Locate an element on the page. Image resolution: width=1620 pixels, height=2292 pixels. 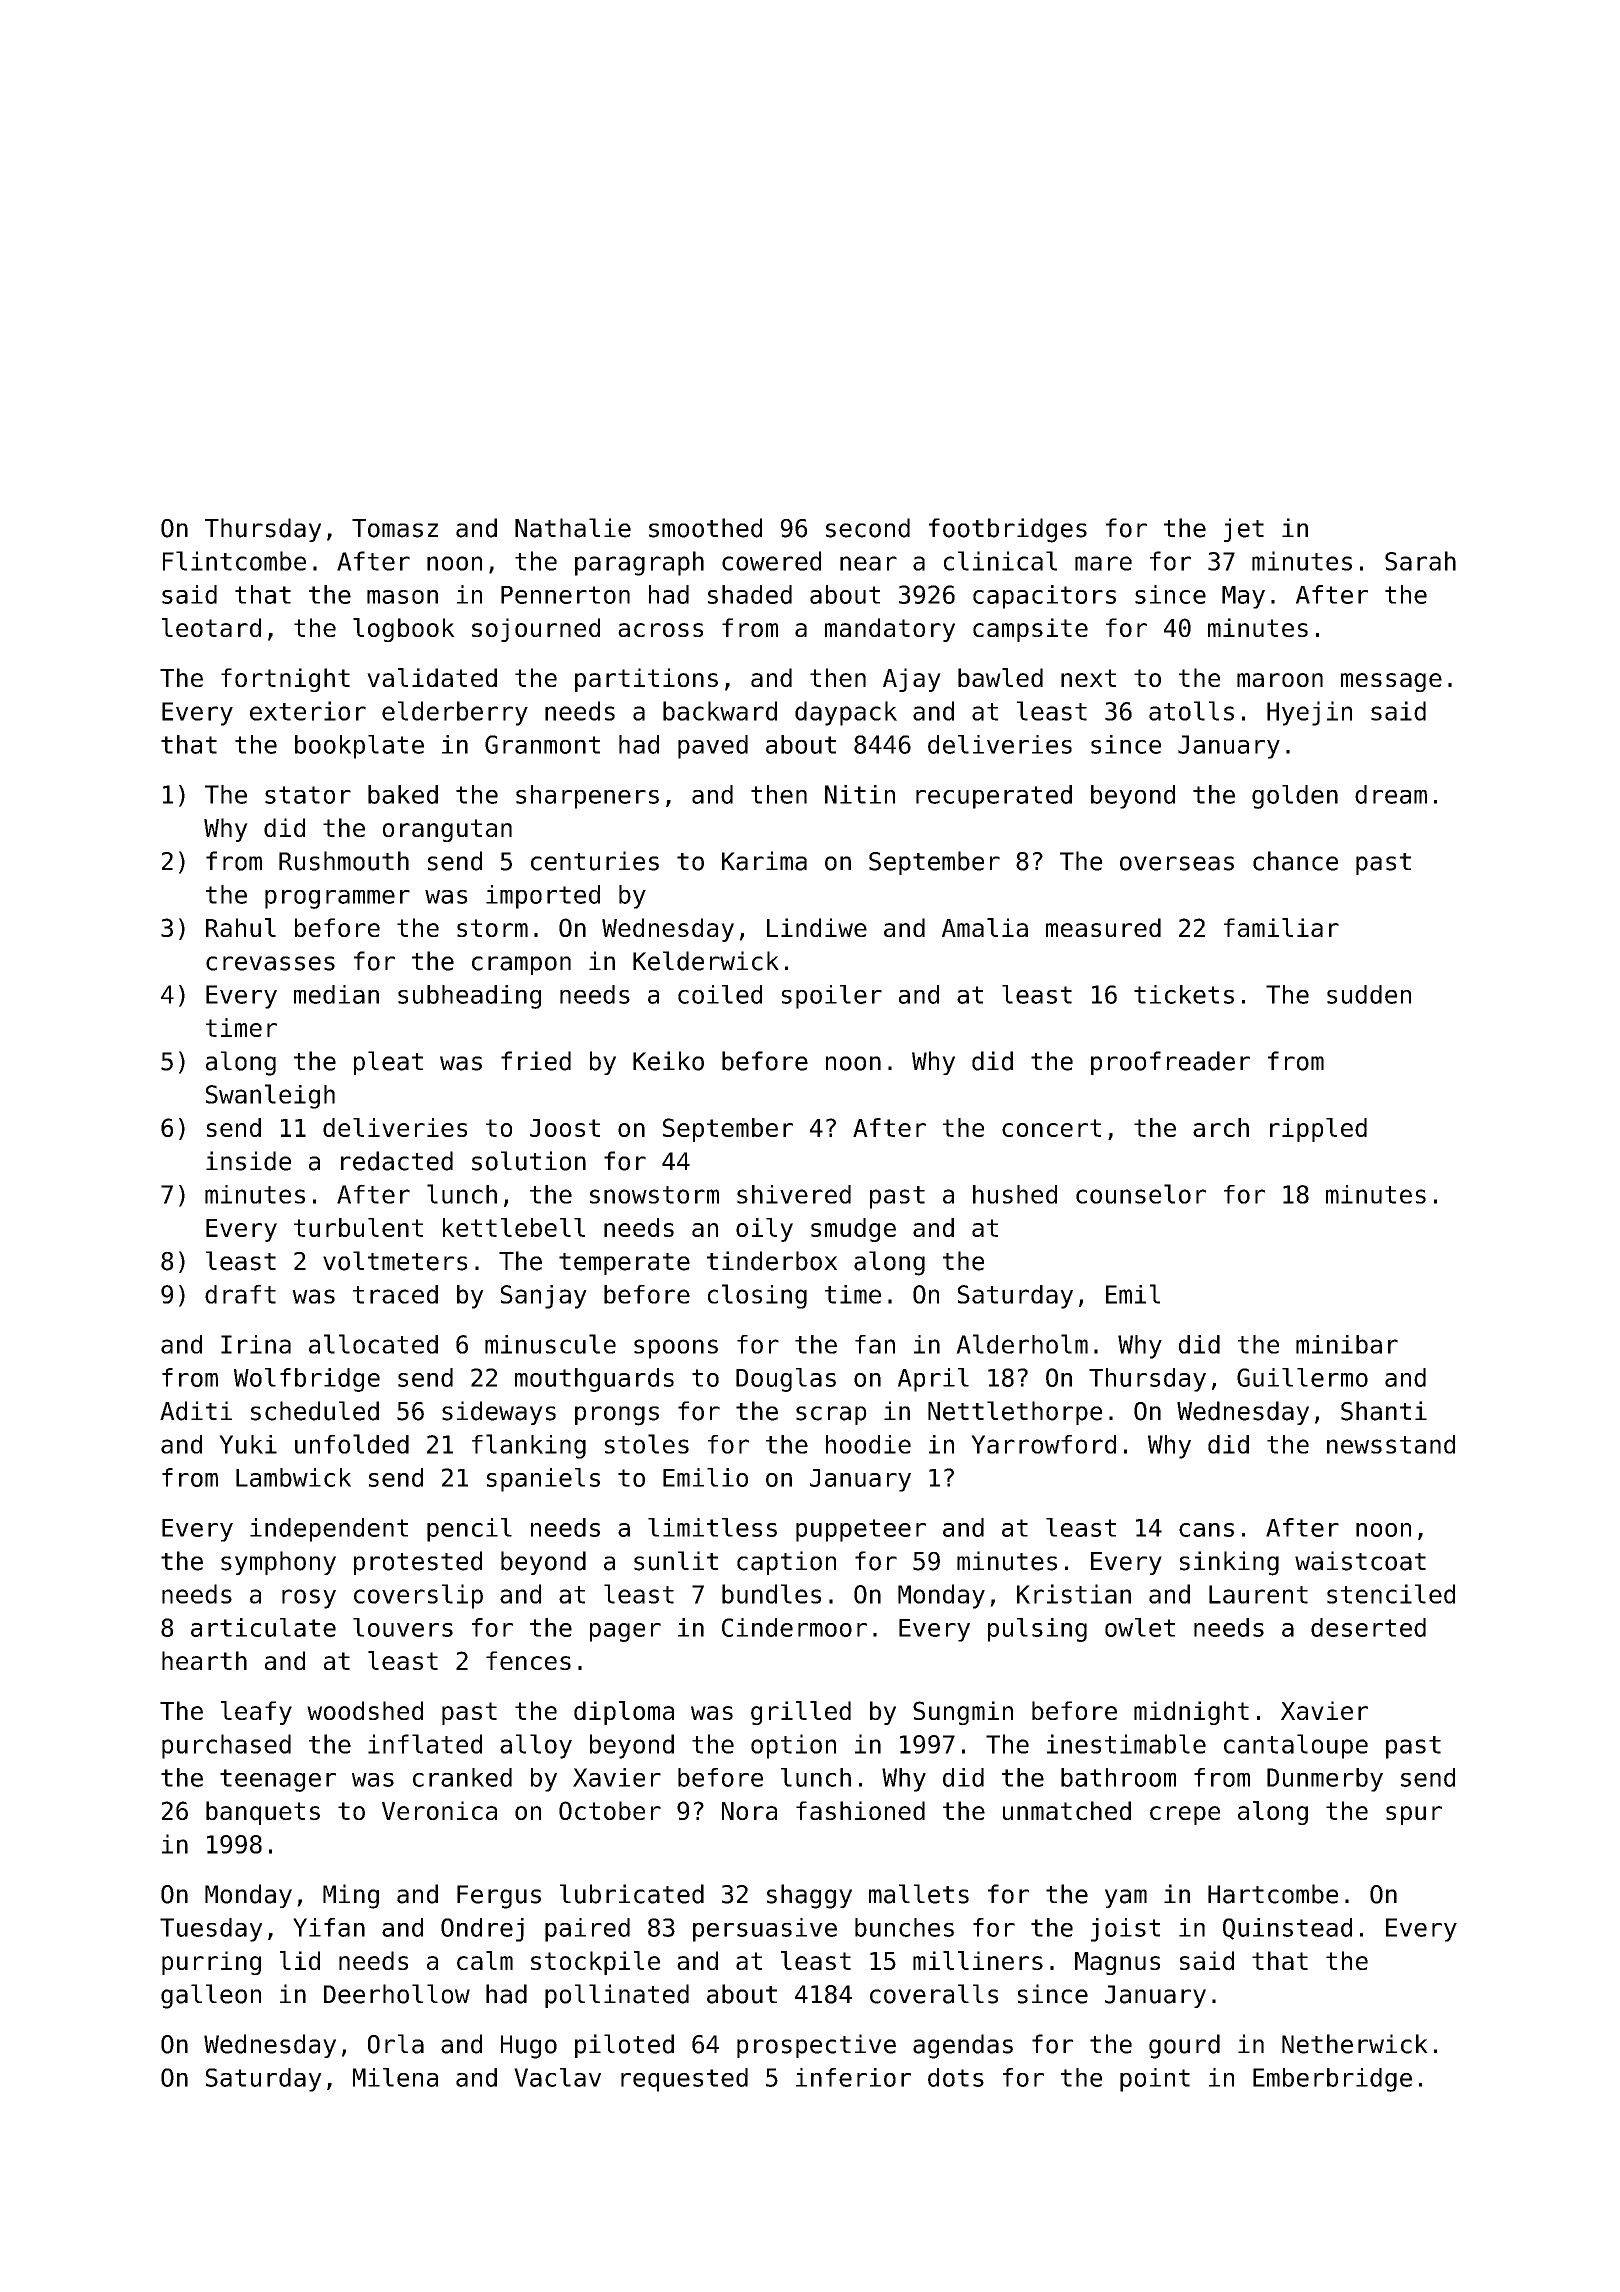
banquets is located at coordinates (263, 1813).
